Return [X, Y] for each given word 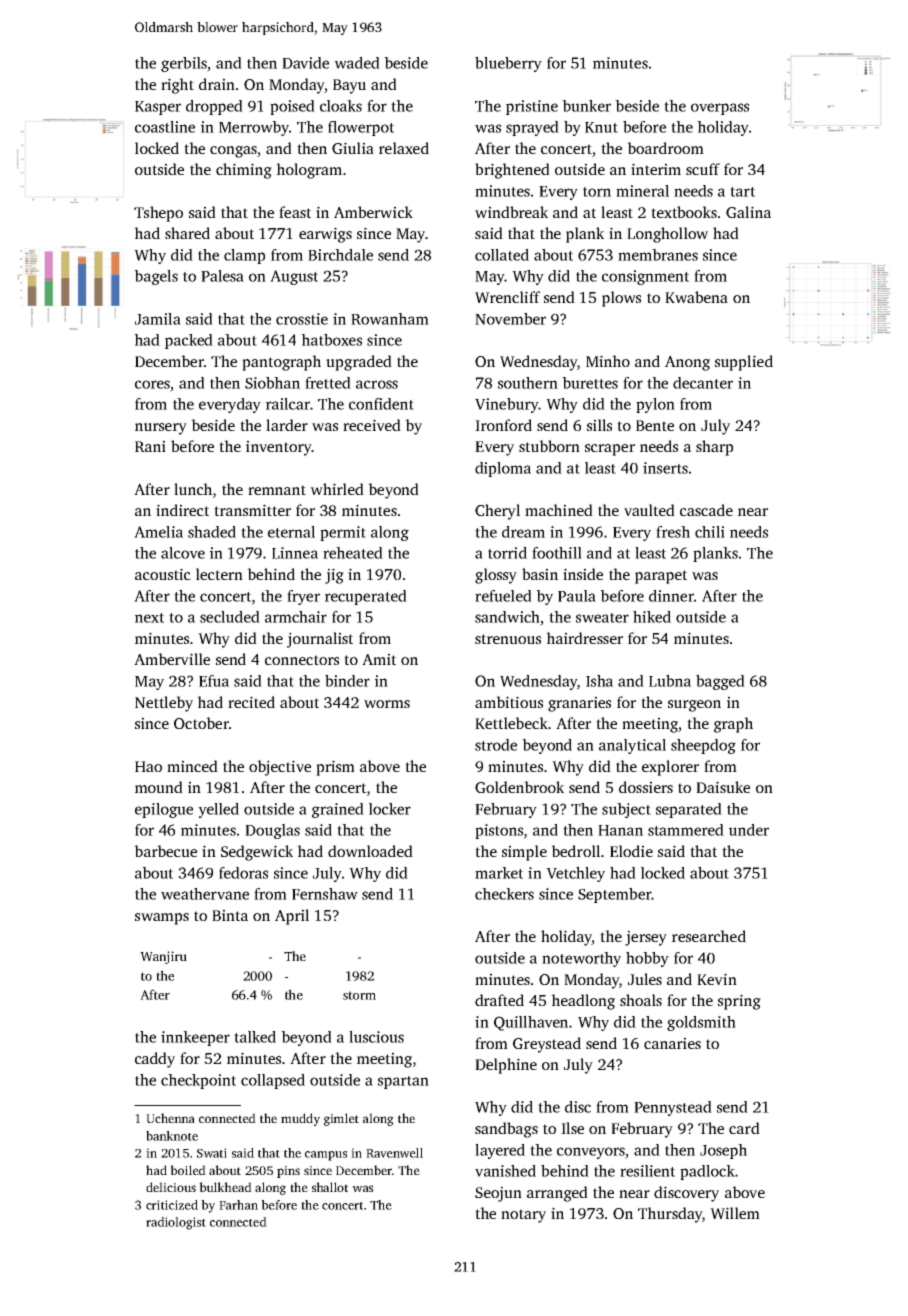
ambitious [509, 702]
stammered [686, 830]
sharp [714, 448]
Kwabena [696, 297]
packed [189, 341]
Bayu [349, 86]
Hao [148, 766]
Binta [230, 915]
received [372, 425]
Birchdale [340, 255]
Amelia [158, 532]
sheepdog [703, 746]
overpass [720, 109]
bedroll [575, 851]
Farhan [238, 1205]
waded [357, 63]
